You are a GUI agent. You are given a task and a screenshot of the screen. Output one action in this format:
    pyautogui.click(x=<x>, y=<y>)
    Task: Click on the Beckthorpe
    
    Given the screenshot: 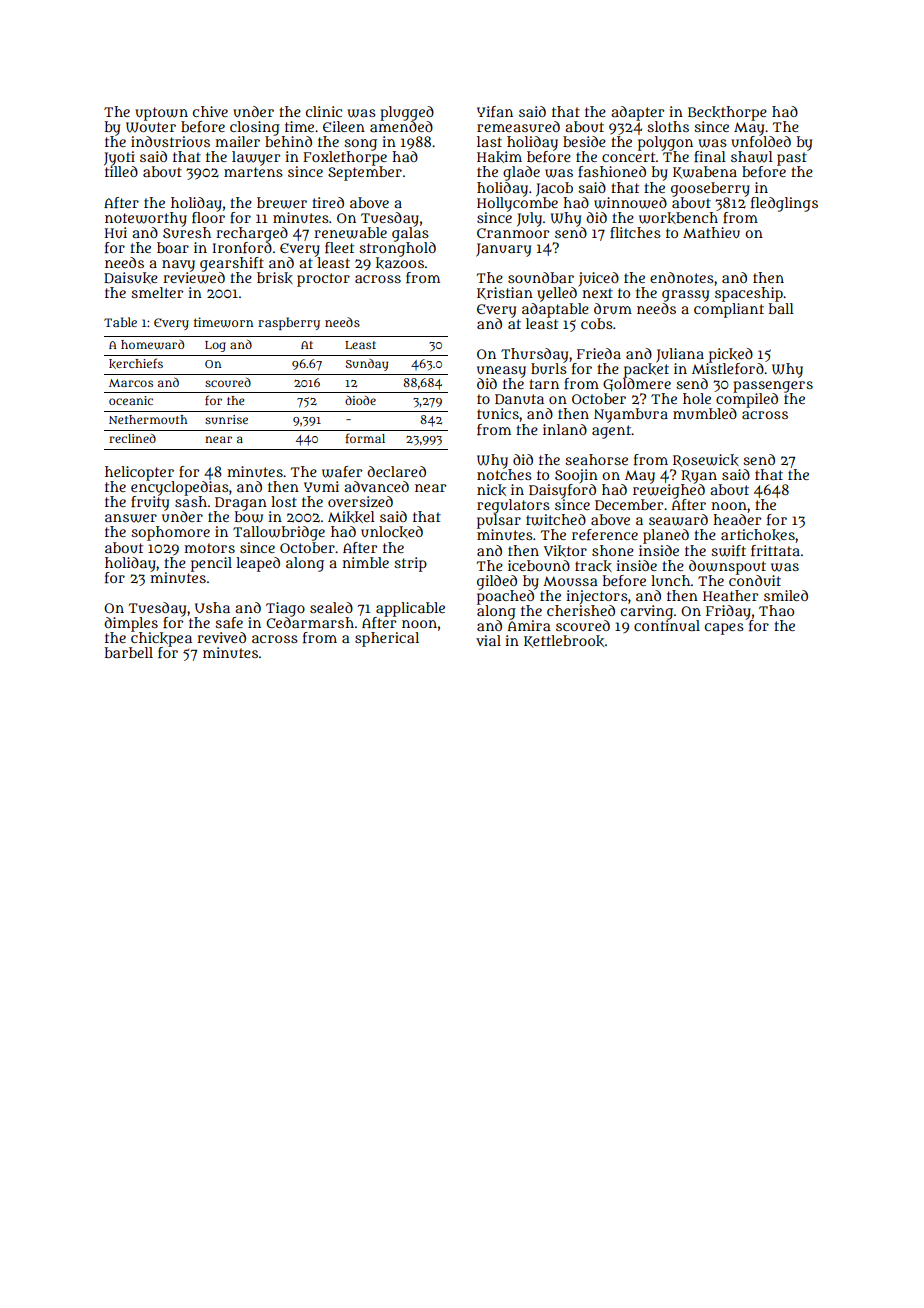 What is the action you would take?
    pyautogui.click(x=727, y=113)
